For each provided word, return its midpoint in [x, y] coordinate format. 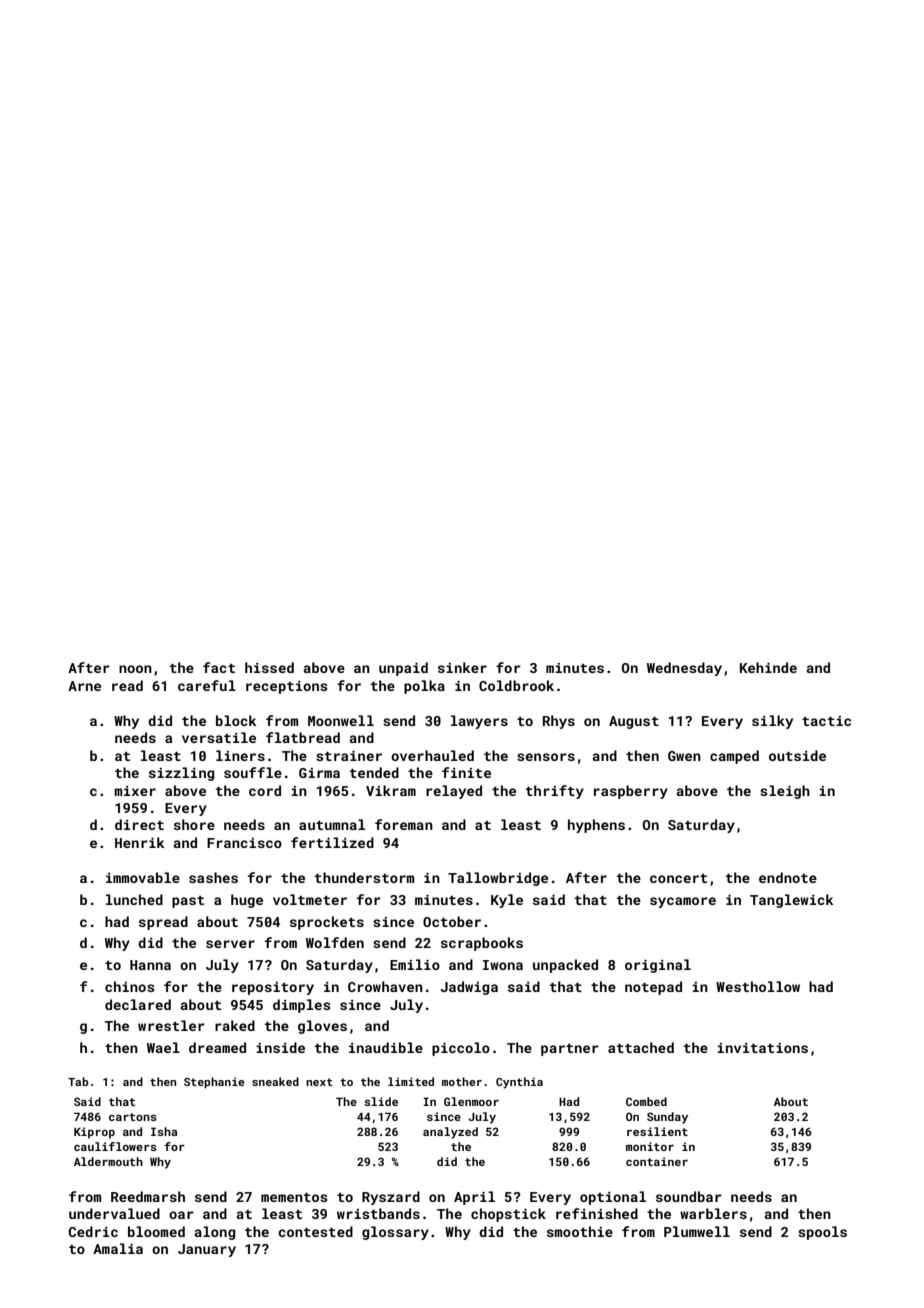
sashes [213, 877]
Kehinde [768, 667]
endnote [788, 877]
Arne [84, 686]
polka [424, 687]
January [207, 1250]
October [452, 921]
